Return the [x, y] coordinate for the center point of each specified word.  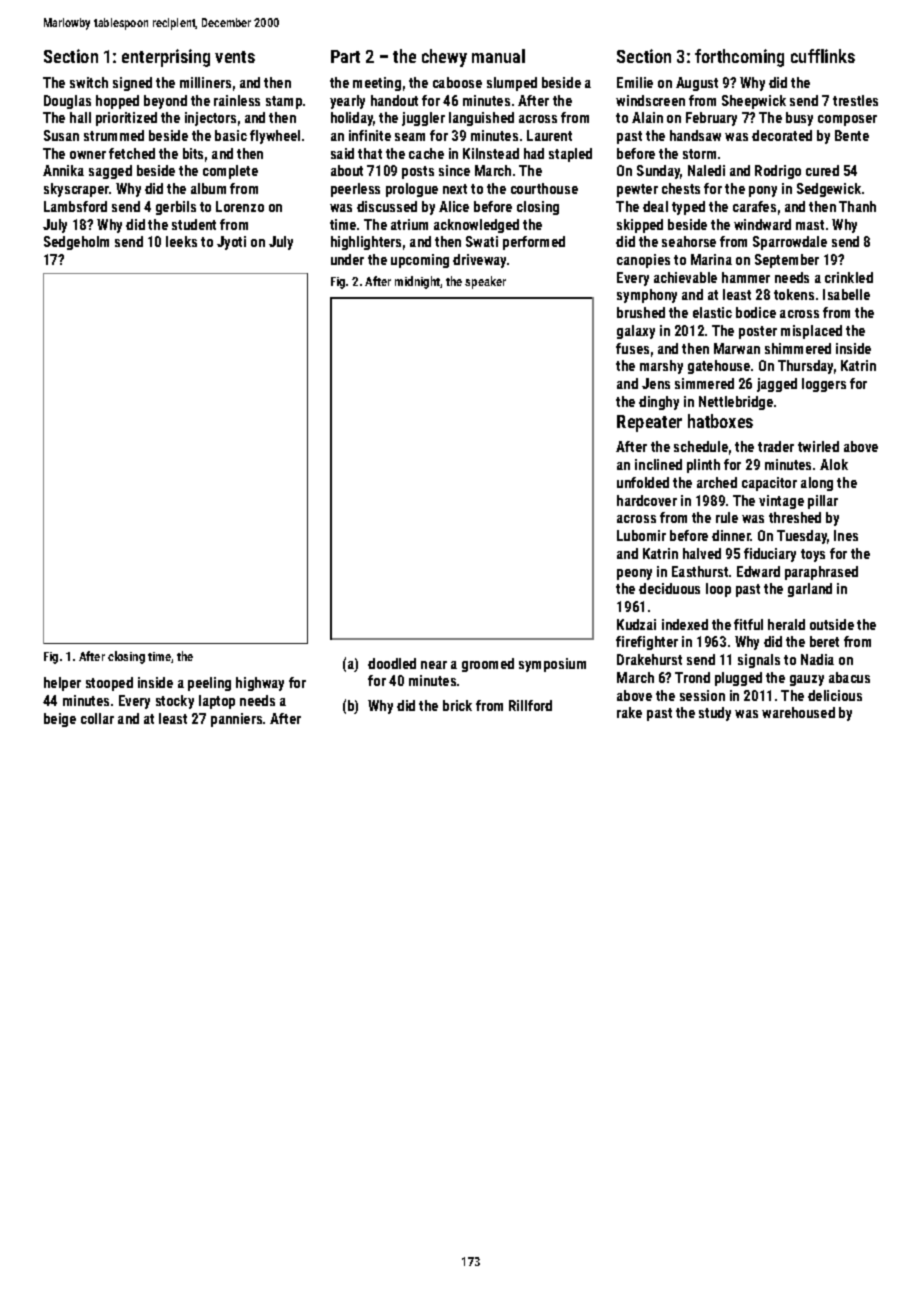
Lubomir [641, 535]
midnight [417, 282]
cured [822, 170]
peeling [209, 684]
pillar [823, 502]
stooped [109, 684]
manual [498, 56]
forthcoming [739, 58]
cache [426, 153]
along [817, 484]
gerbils [176, 208]
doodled [392, 663]
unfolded [643, 482]
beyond [165, 102]
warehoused [798, 712]
